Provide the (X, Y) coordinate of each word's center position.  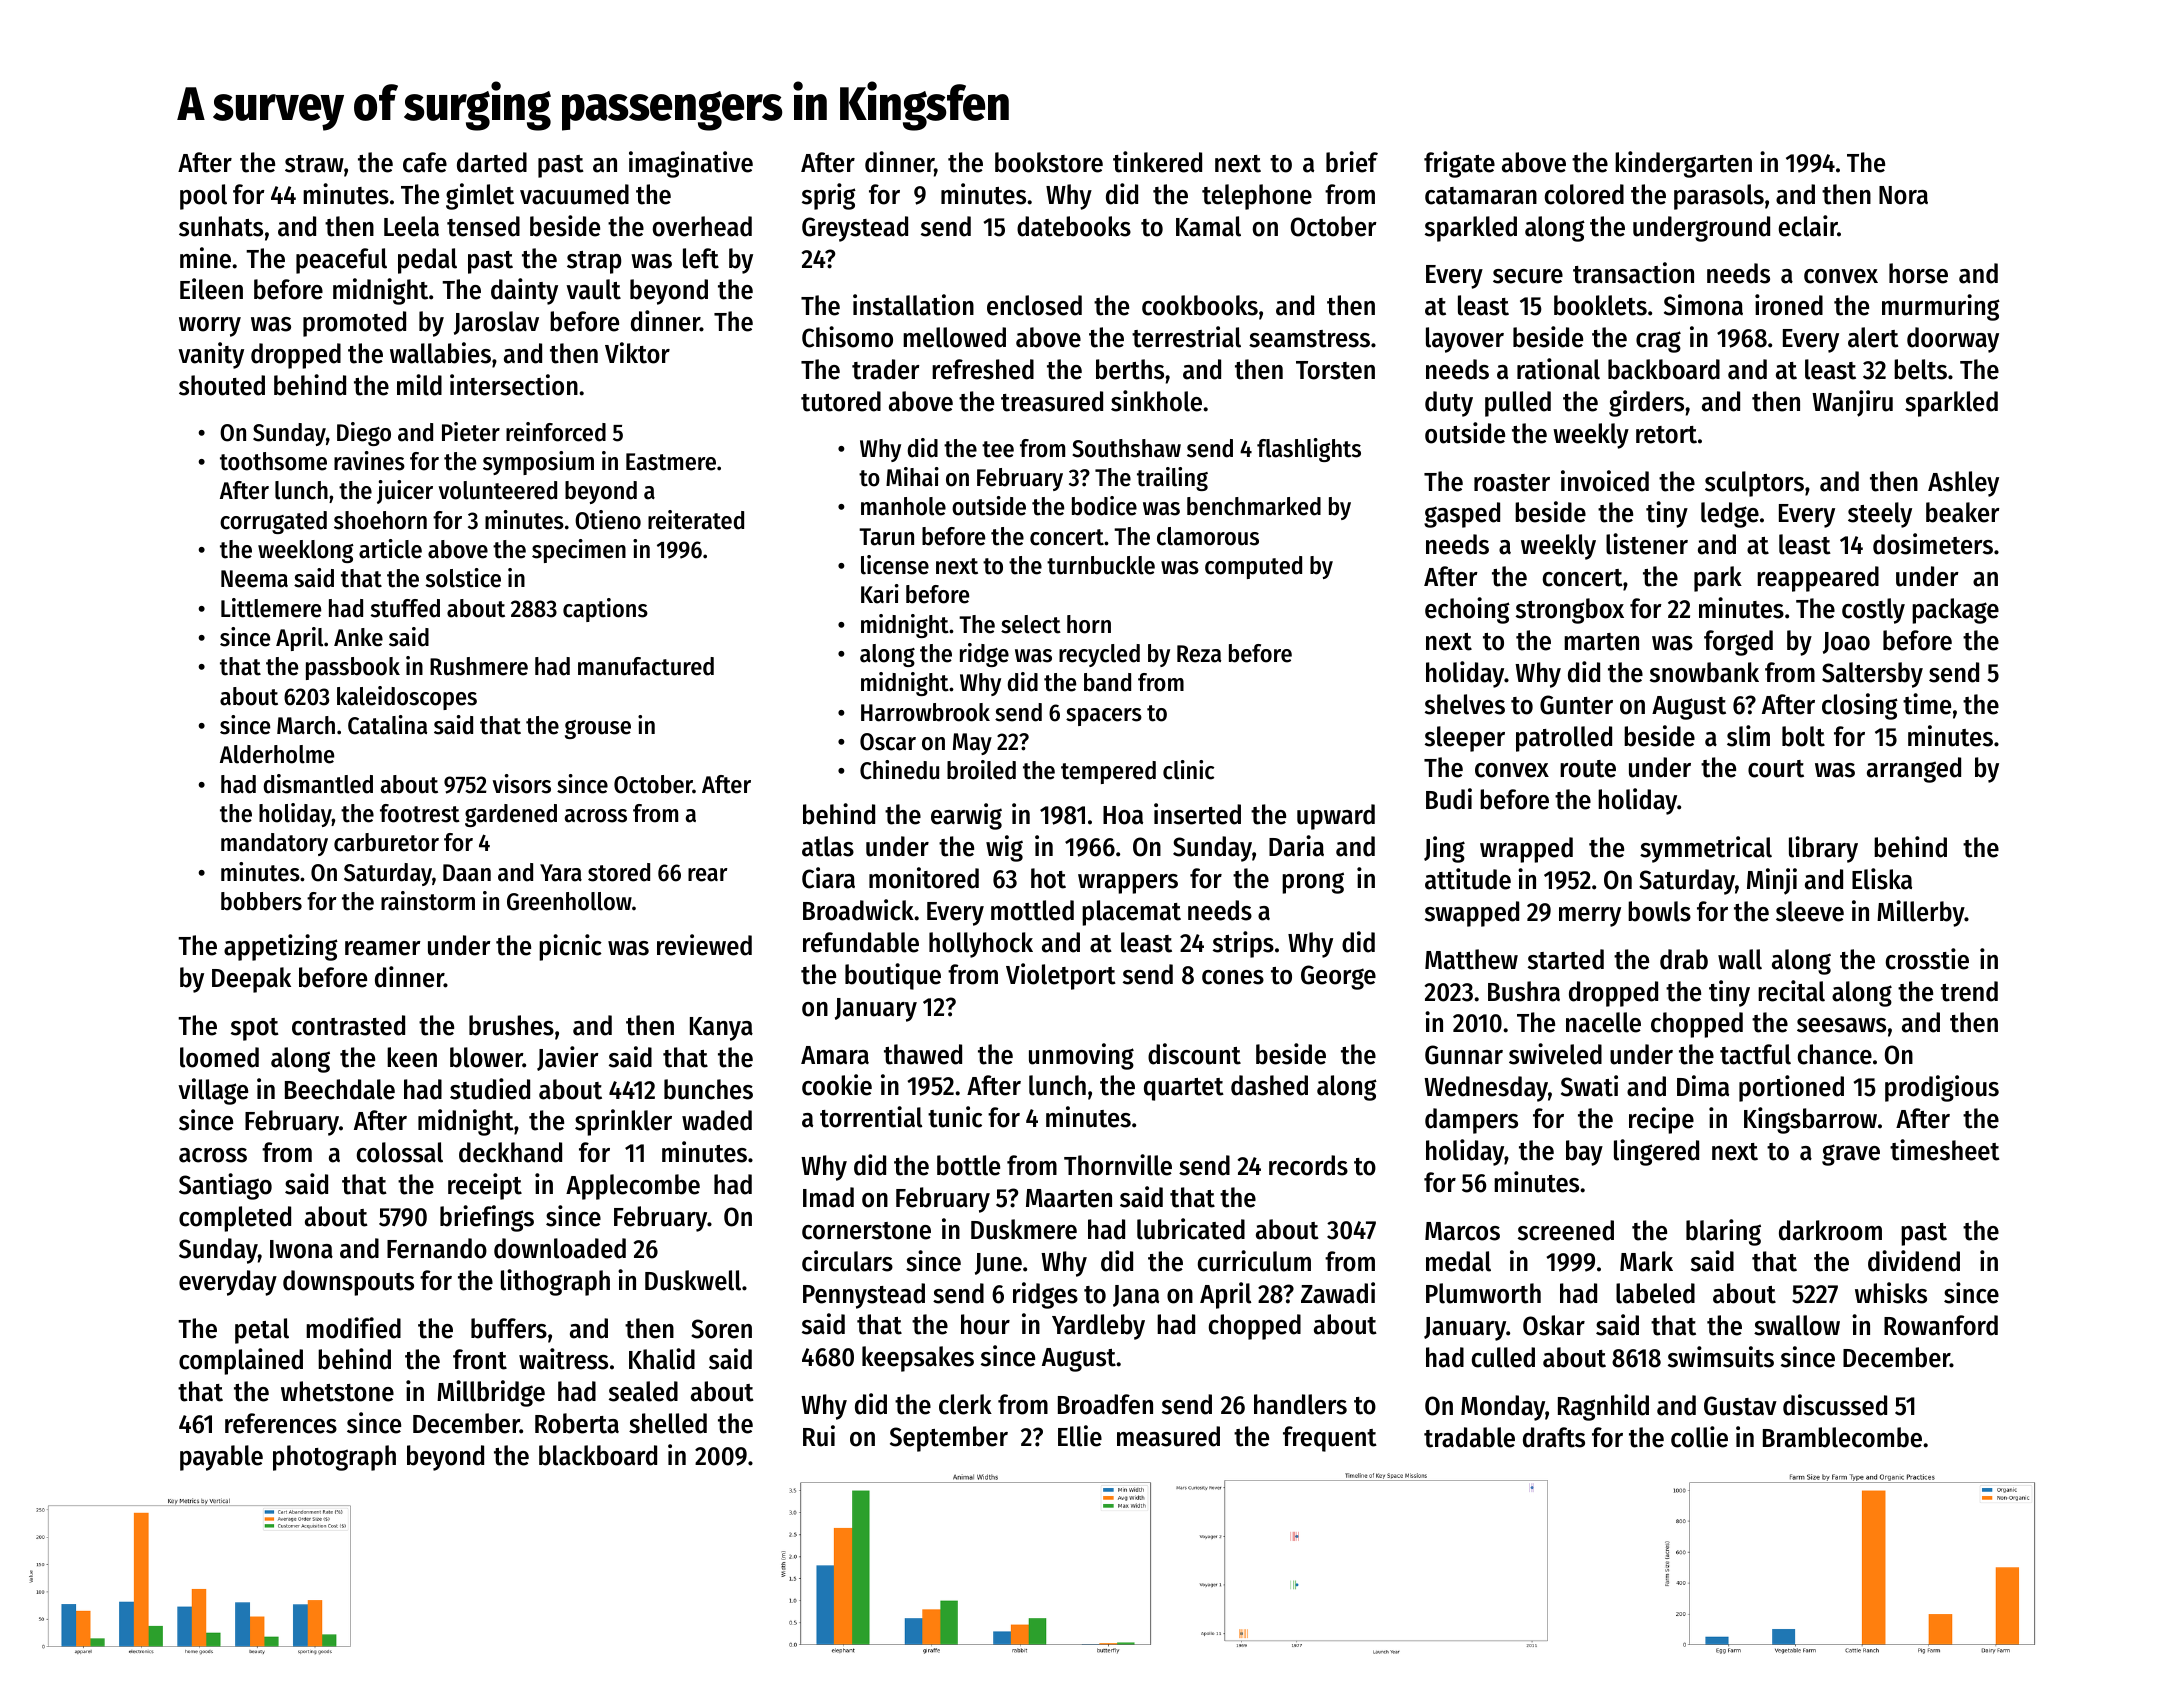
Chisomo (847, 337)
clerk (965, 1404)
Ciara (828, 878)
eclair (1808, 226)
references (281, 1423)
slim (1748, 736)
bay (1584, 1153)
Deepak (251, 980)
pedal (427, 261)
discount (1194, 1054)
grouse (598, 729)
